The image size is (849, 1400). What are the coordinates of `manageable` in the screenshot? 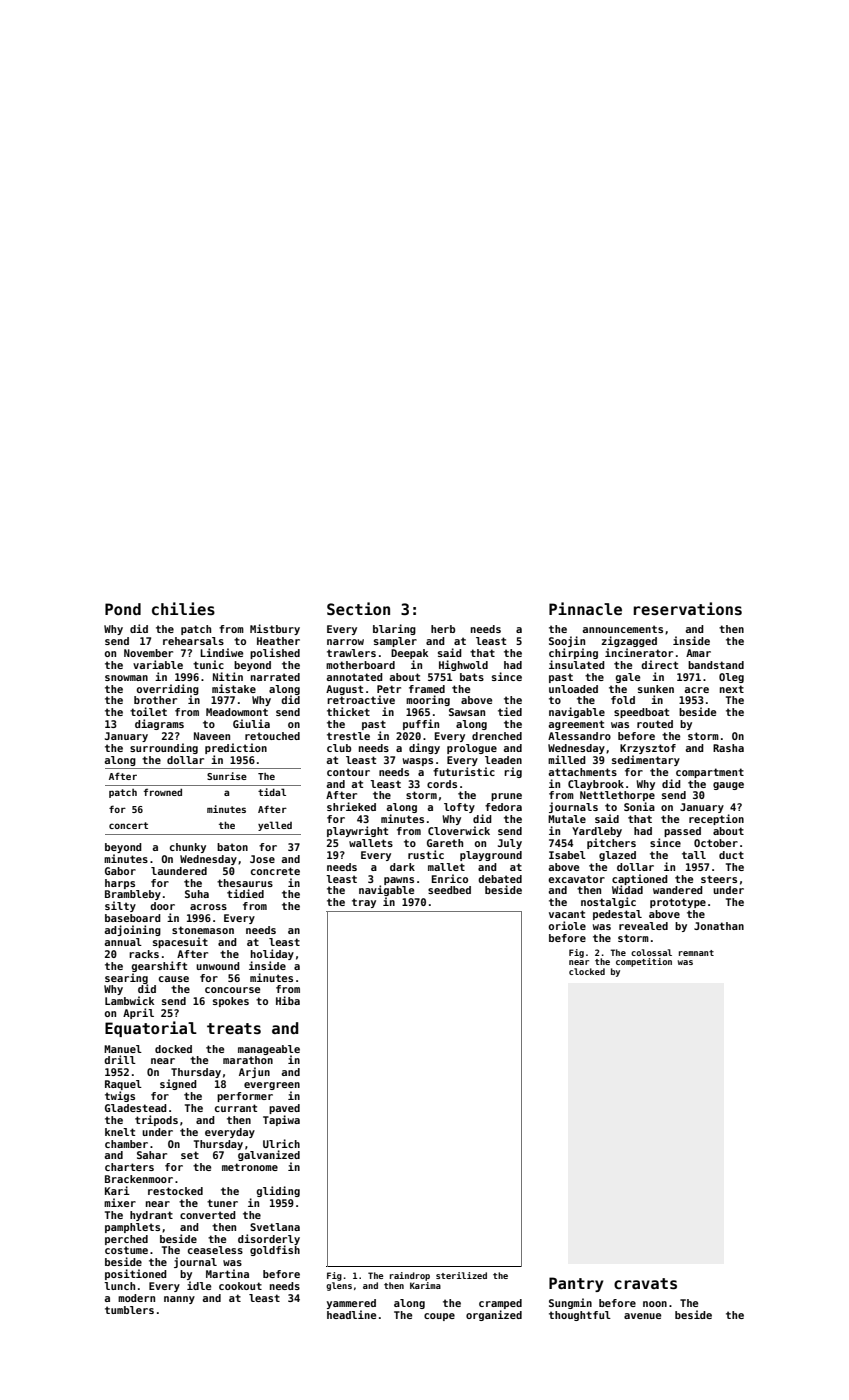 It's located at (269, 1050).
